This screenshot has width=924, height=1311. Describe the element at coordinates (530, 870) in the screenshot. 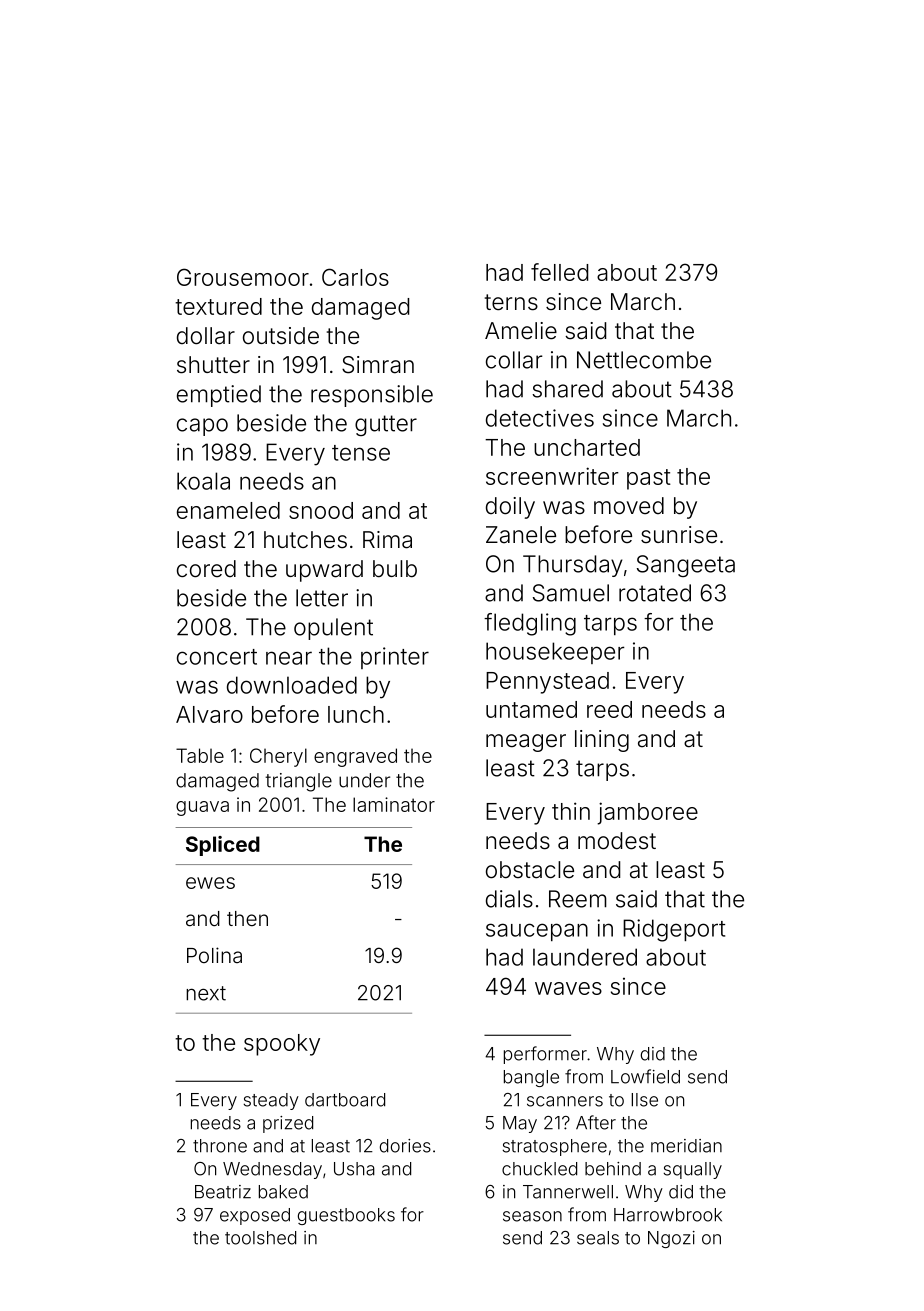

I see `obstacle` at that location.
